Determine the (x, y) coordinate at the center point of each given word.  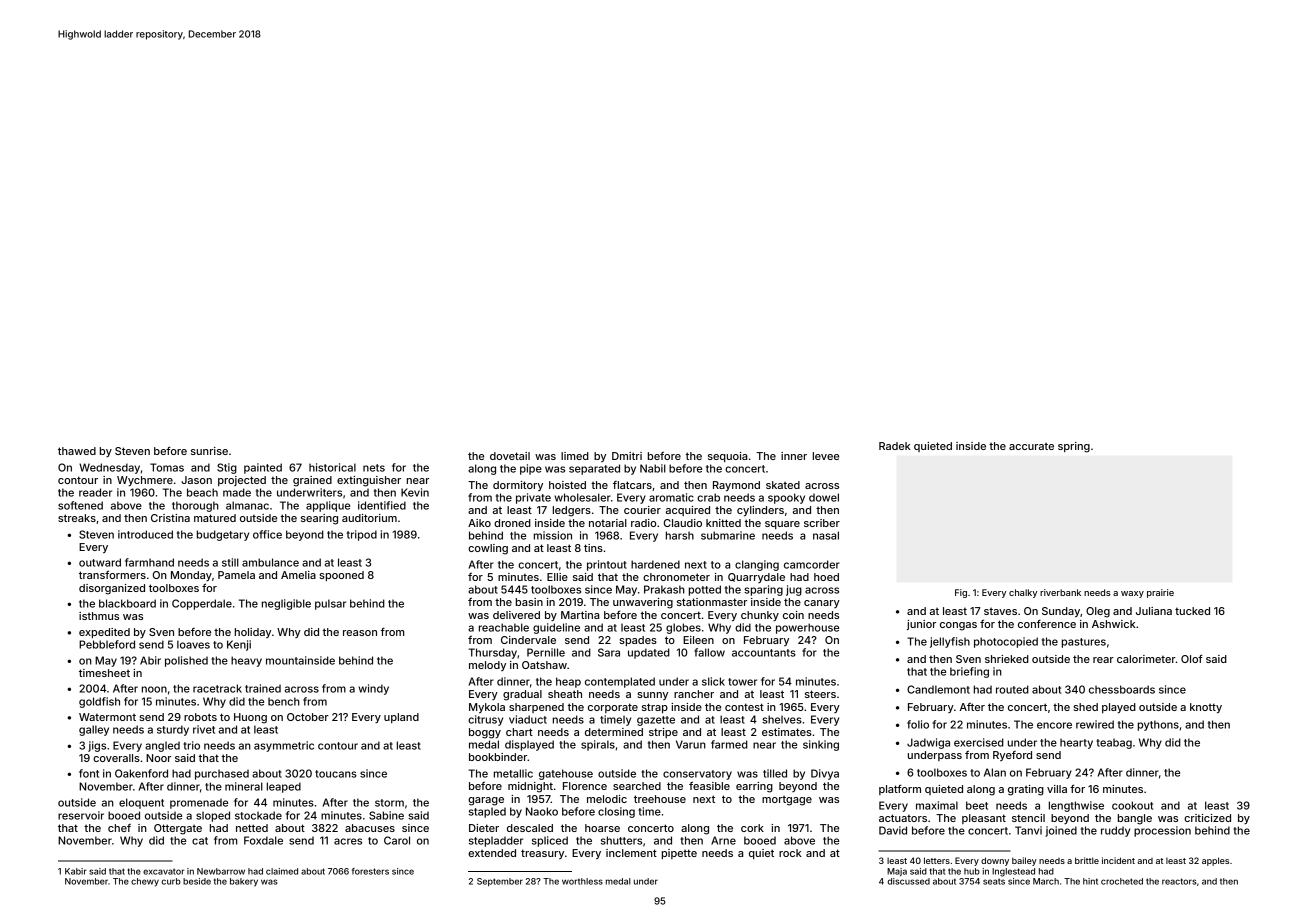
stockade (258, 815)
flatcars (632, 485)
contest (744, 707)
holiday (253, 633)
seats (994, 881)
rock (790, 853)
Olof (1192, 658)
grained (312, 481)
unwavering (643, 603)
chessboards (1122, 689)
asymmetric (284, 746)
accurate (1031, 446)
